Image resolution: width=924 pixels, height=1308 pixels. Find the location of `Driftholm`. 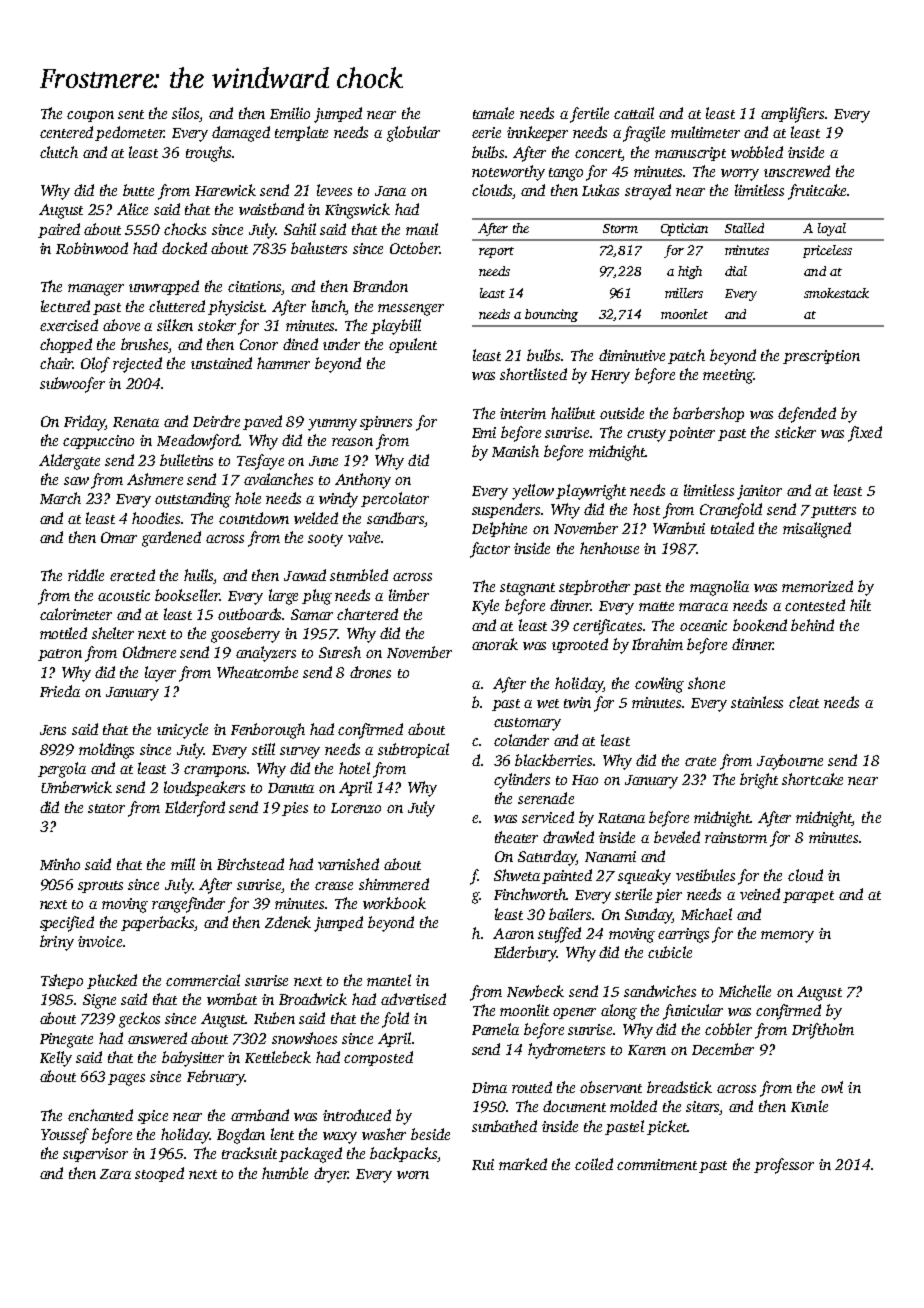

Driftholm is located at coordinates (823, 1031).
